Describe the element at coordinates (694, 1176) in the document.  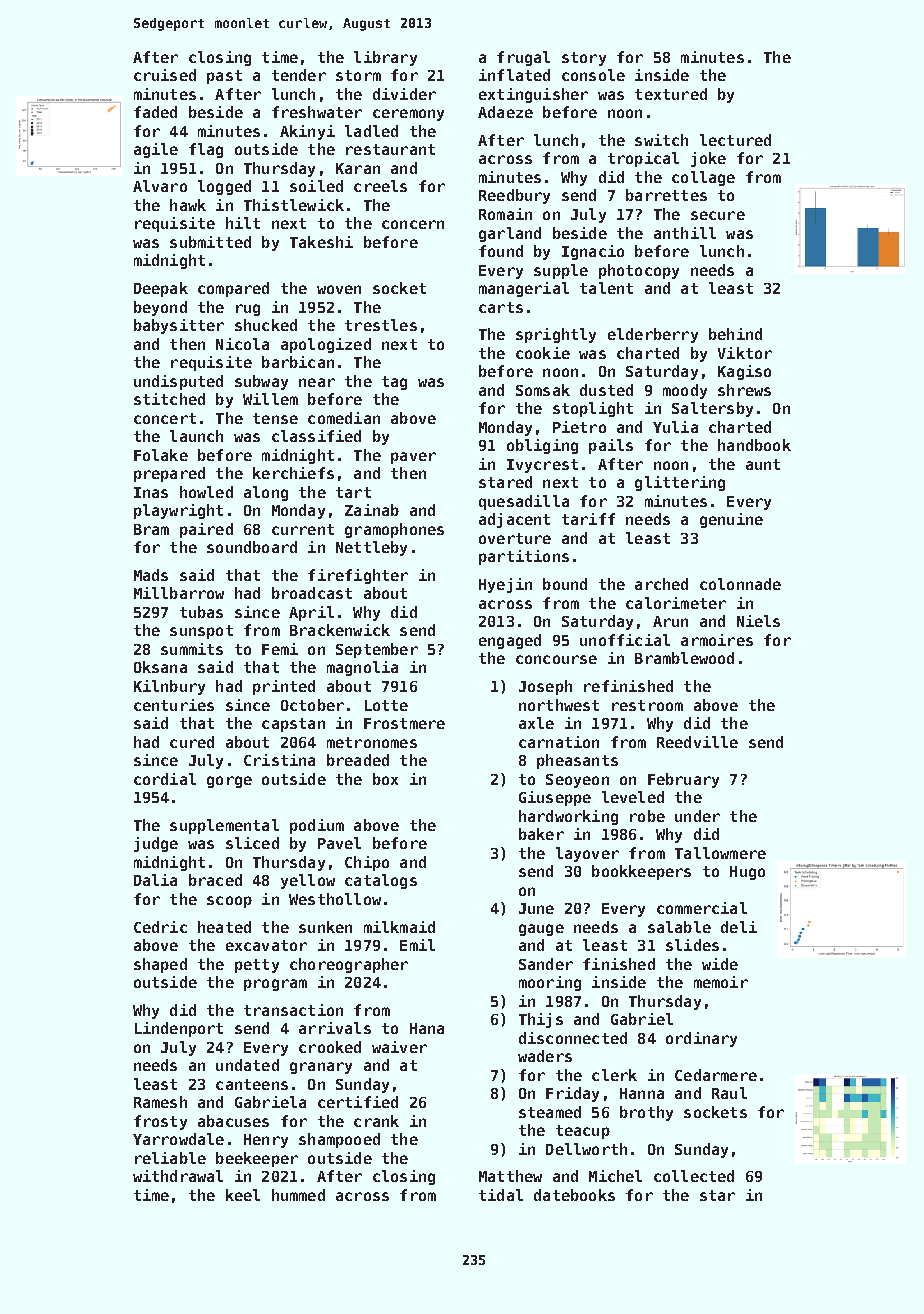
I see `collected` at that location.
